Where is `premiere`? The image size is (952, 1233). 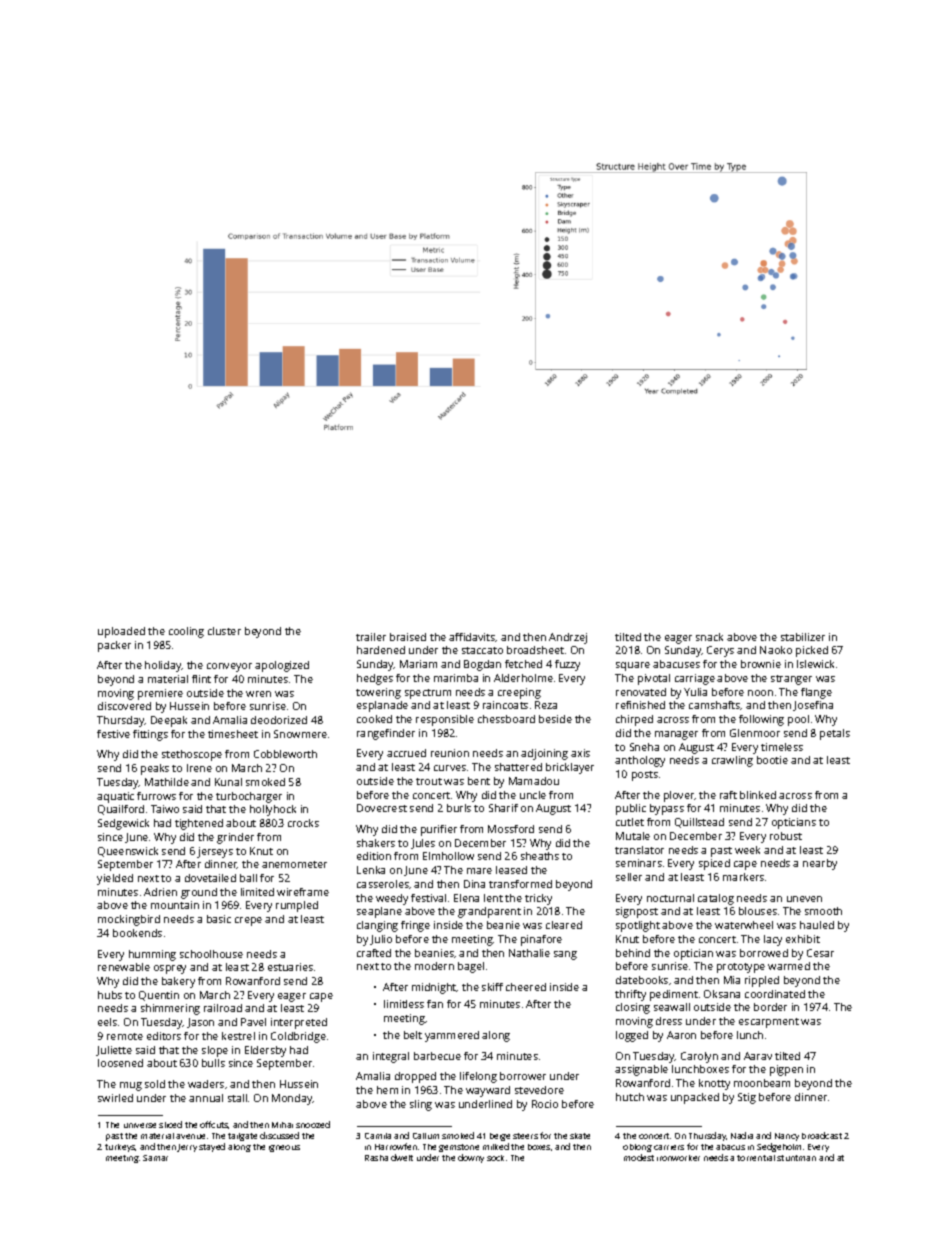 premiere is located at coordinates (160, 694).
